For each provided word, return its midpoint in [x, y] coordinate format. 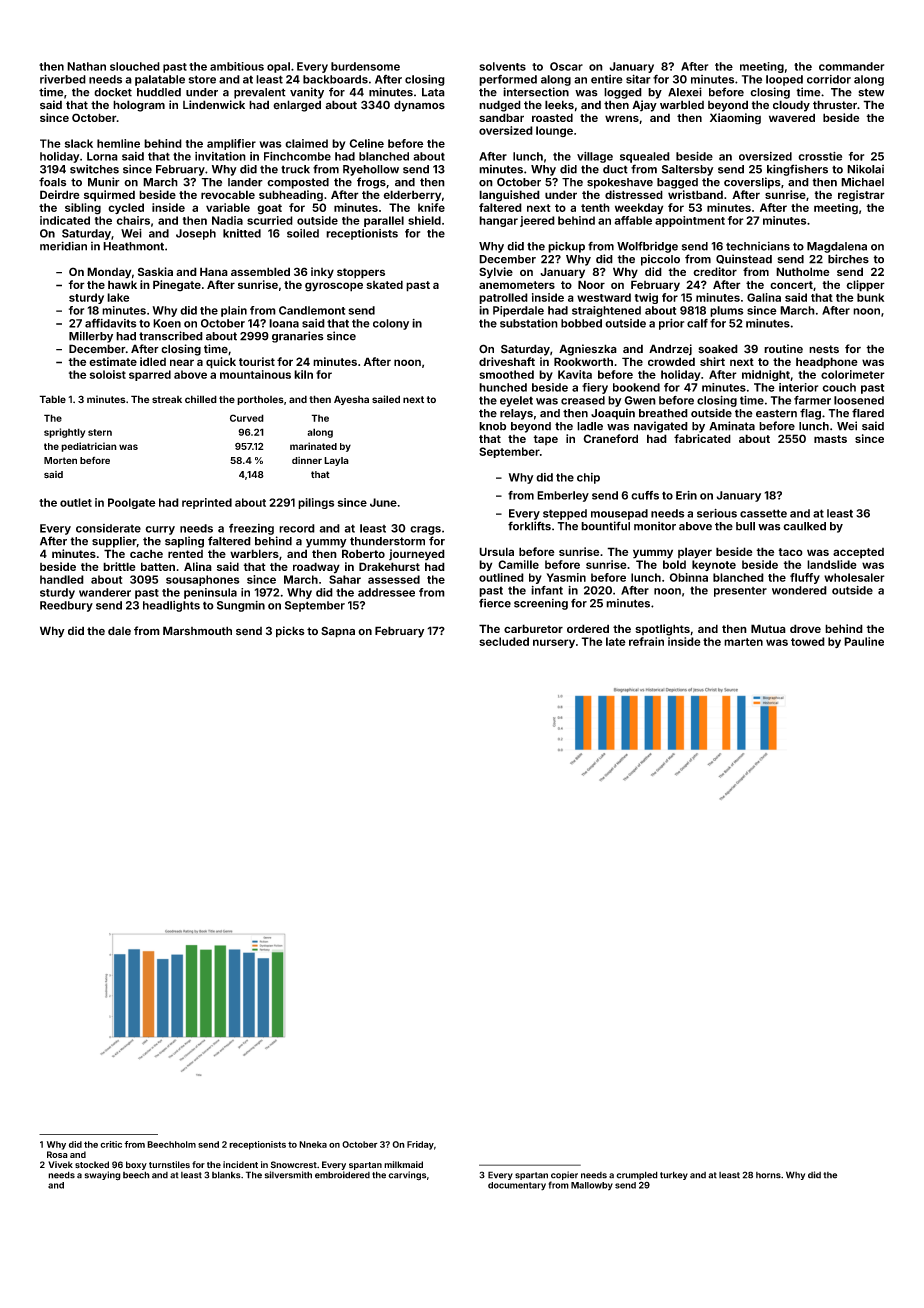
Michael [862, 182]
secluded [504, 641]
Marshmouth [197, 631]
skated [384, 284]
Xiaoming [735, 119]
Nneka [313, 1144]
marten [743, 642]
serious [717, 513]
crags [425, 530]
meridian [63, 246]
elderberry [412, 196]
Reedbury [66, 606]
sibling [83, 209]
